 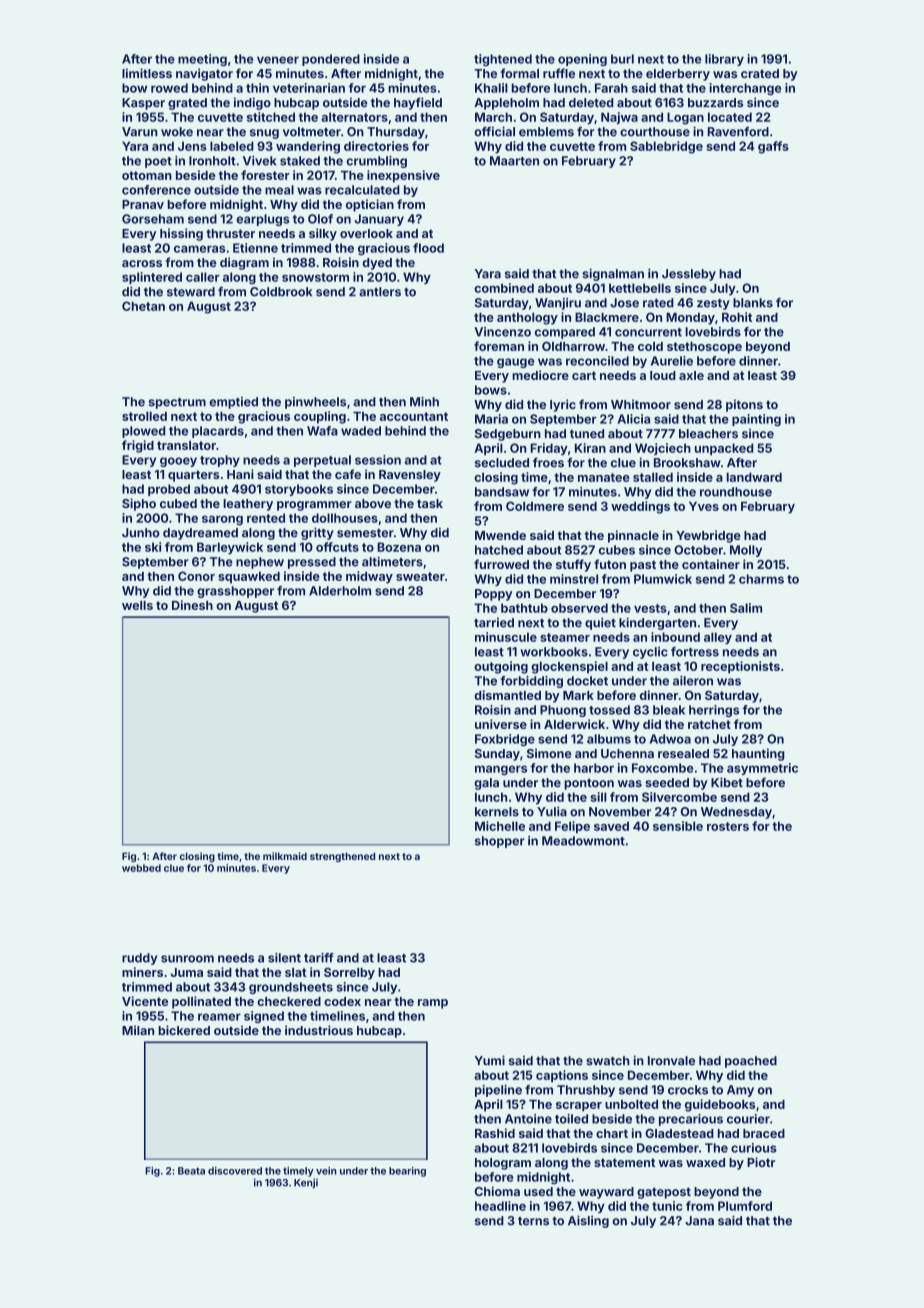 I want to click on Jessleby, so click(x=689, y=275).
